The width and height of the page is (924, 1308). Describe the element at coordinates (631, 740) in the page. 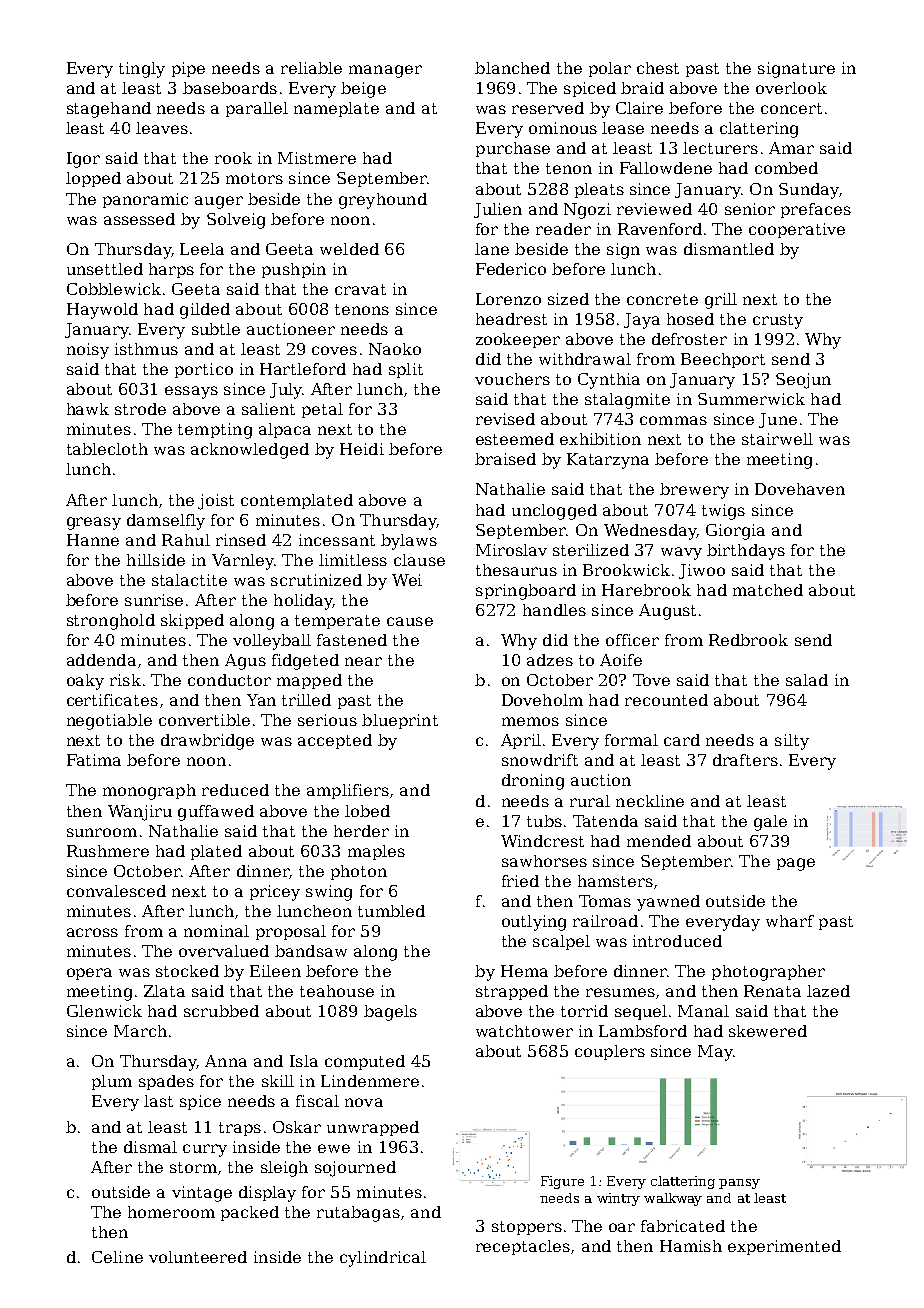

I see `formal` at that location.
